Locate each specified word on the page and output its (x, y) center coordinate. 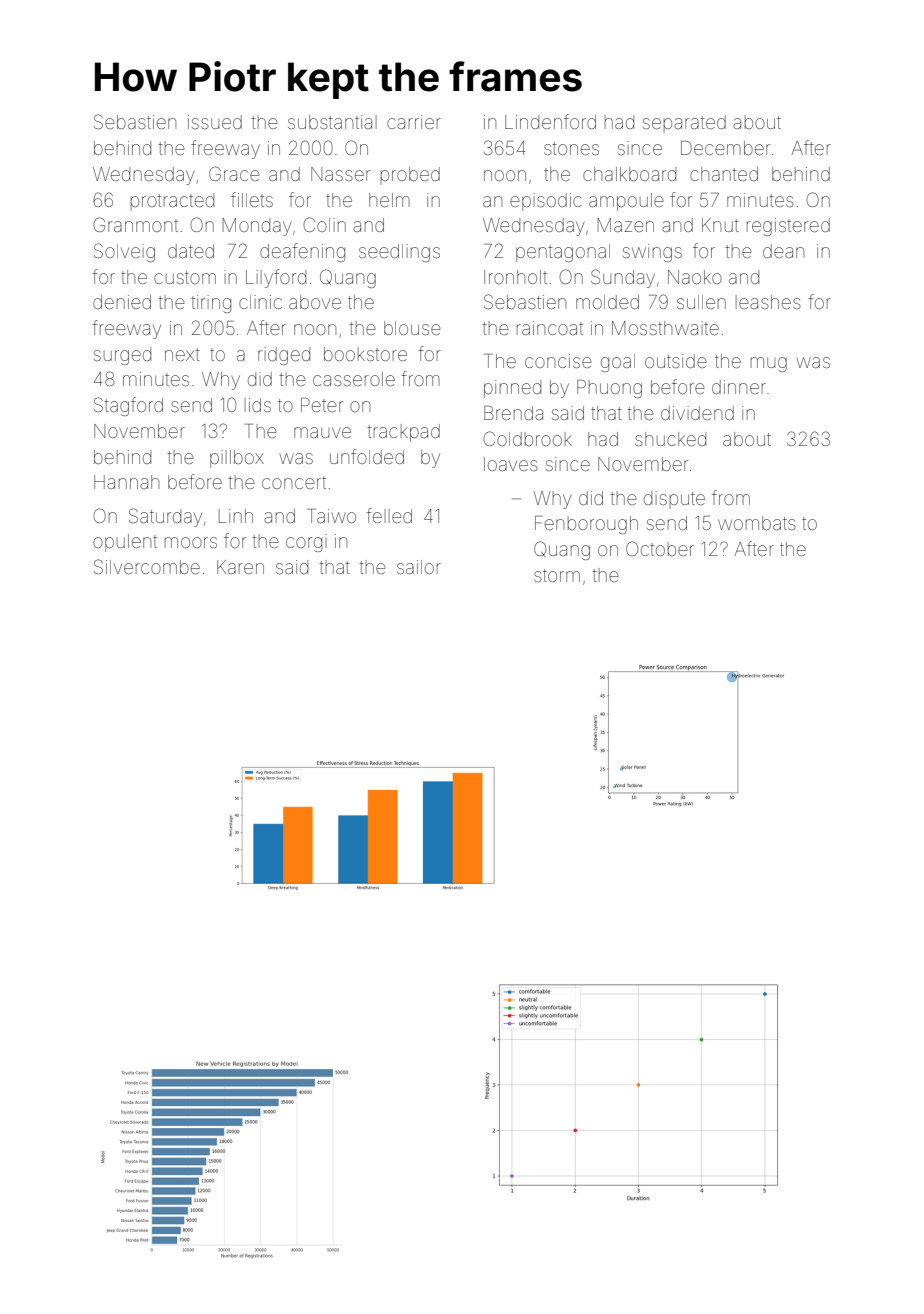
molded (607, 302)
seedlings (399, 253)
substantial (332, 122)
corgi (306, 543)
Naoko (695, 277)
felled (389, 515)
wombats (757, 523)
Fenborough (586, 525)
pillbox (237, 459)
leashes (768, 302)
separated (684, 124)
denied (122, 302)
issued (215, 122)
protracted (172, 202)
